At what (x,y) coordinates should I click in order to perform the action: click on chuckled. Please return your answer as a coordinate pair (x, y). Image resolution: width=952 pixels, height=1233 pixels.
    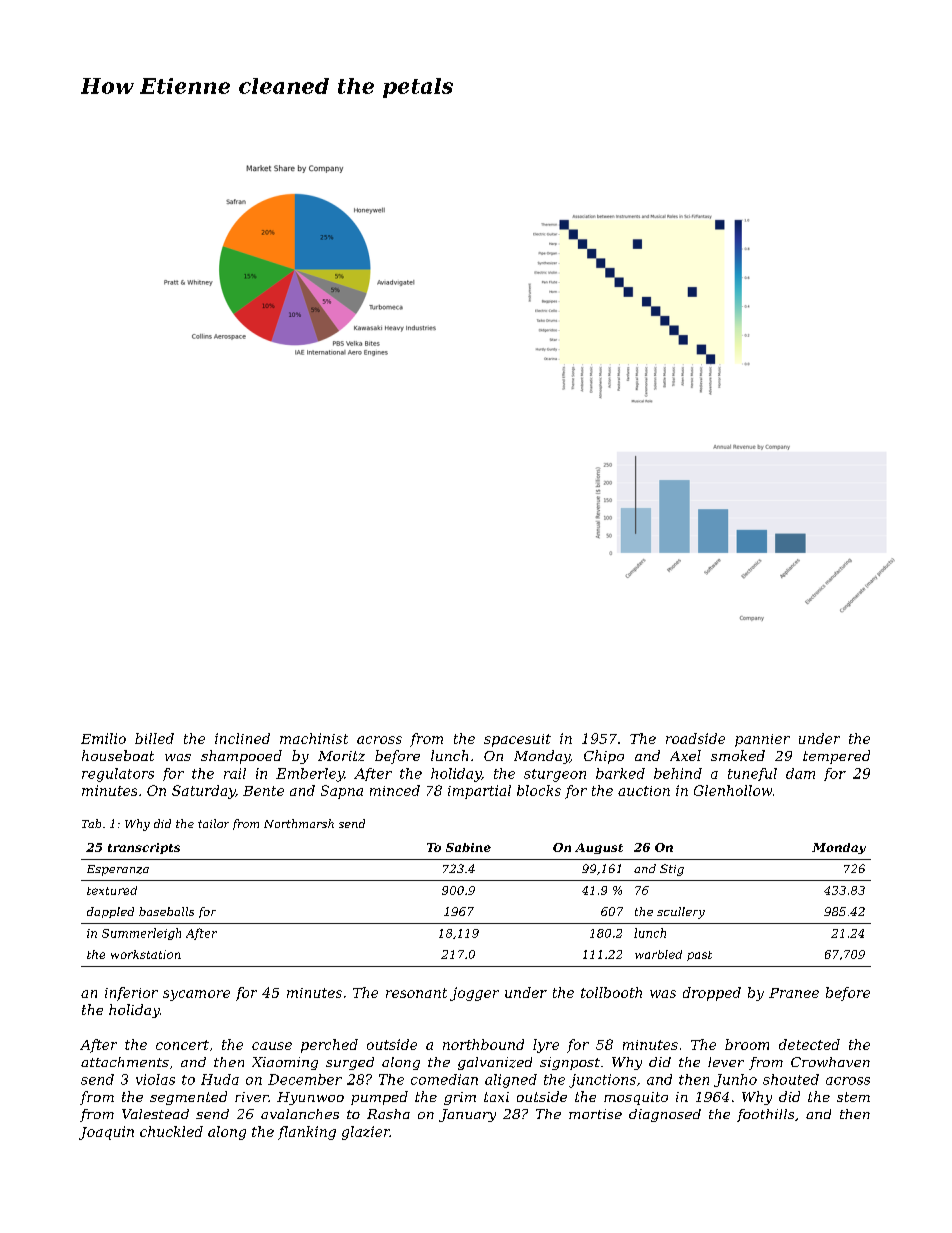
    Looking at the image, I should click on (171, 1131).
